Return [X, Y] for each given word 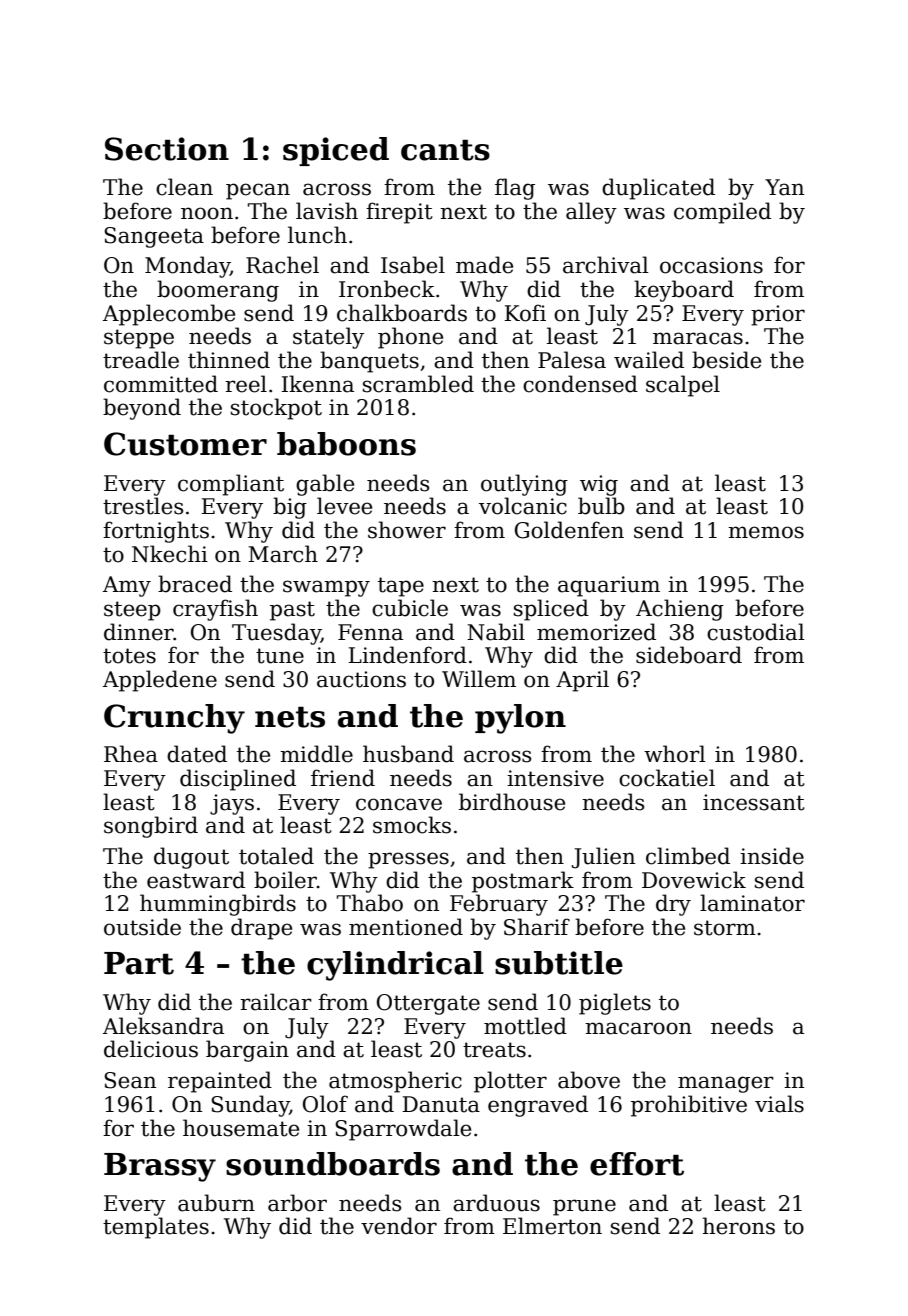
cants [445, 150]
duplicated [658, 189]
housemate [241, 1128]
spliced [551, 610]
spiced [336, 151]
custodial [756, 632]
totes [129, 656]
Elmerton [552, 1226]
